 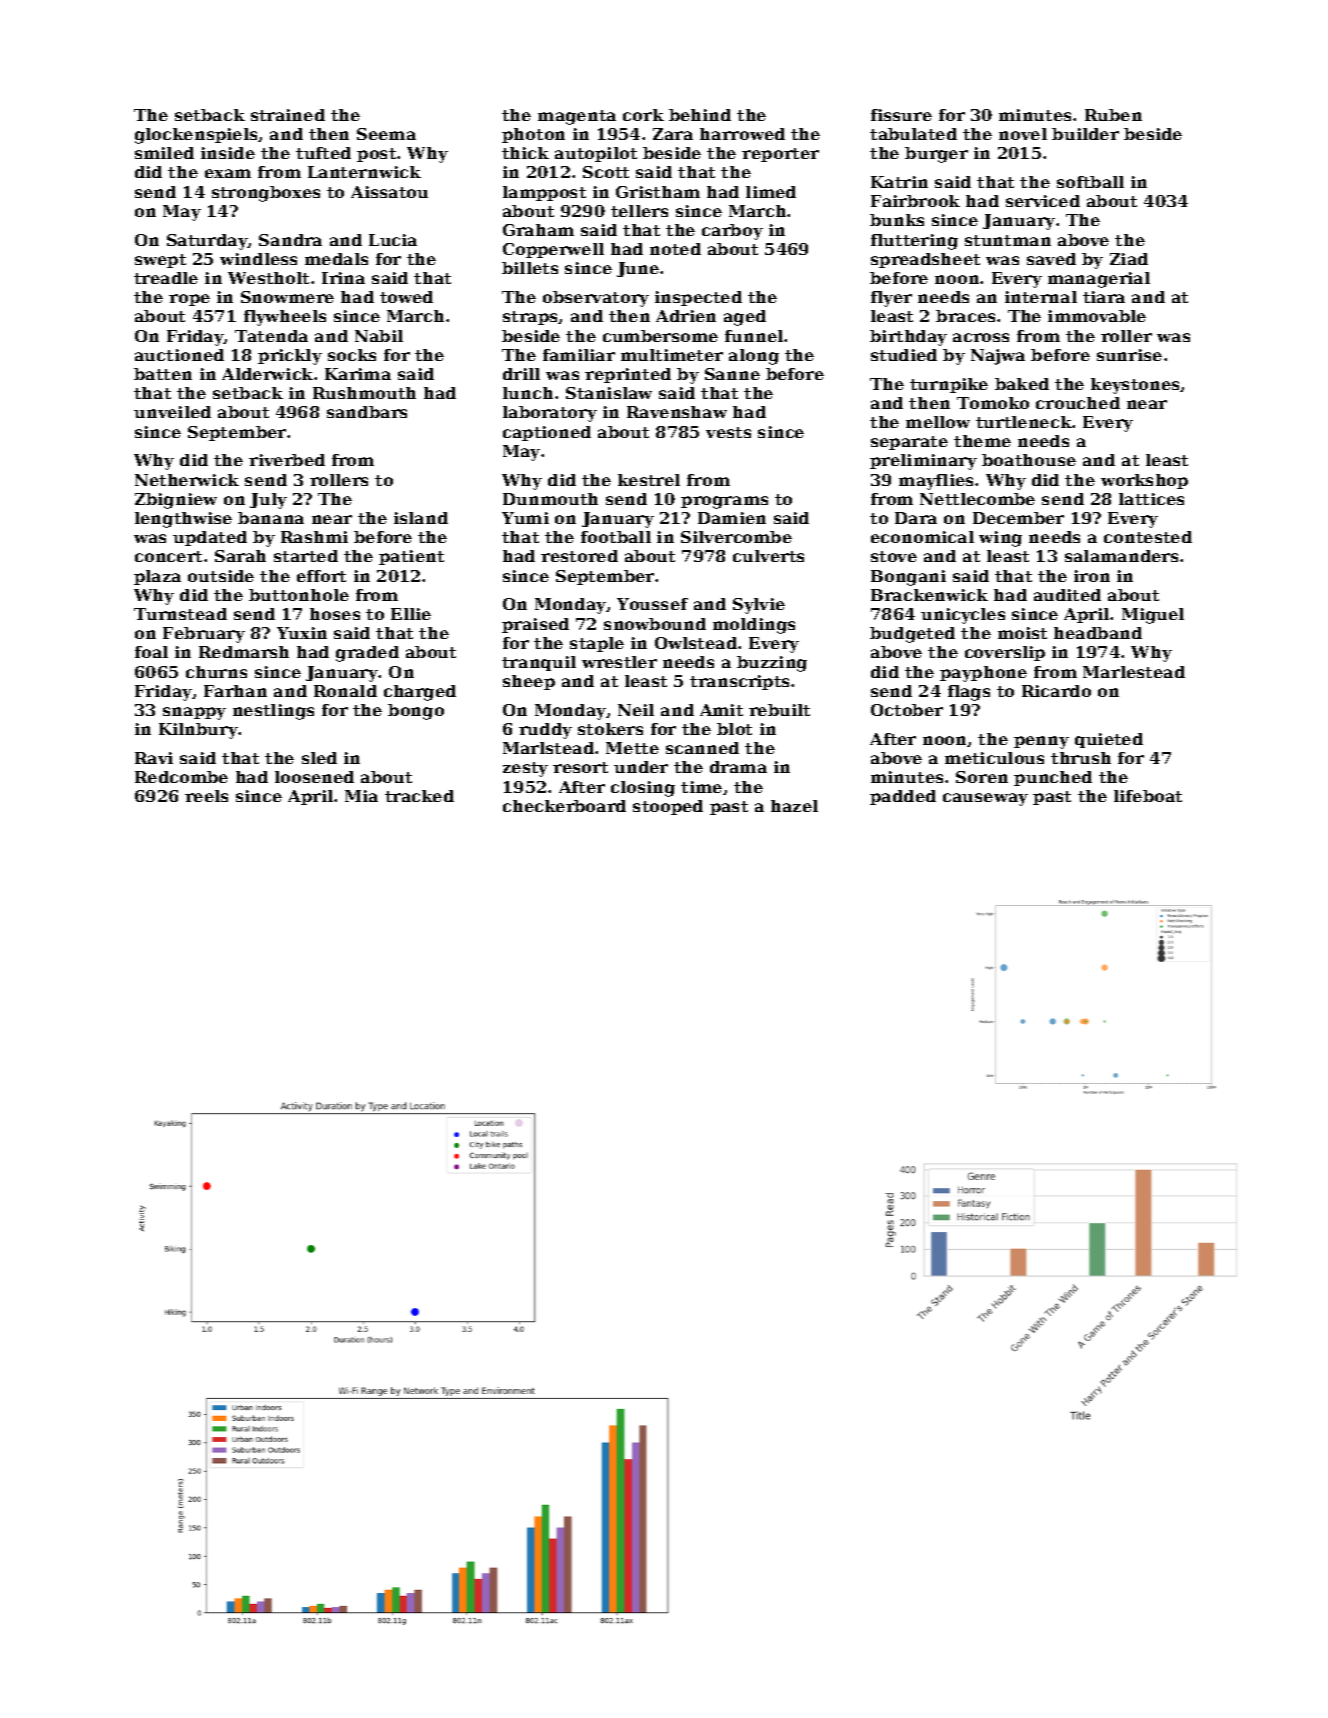 What do you see at coordinates (206, 796) in the image?
I see `reels` at bounding box center [206, 796].
